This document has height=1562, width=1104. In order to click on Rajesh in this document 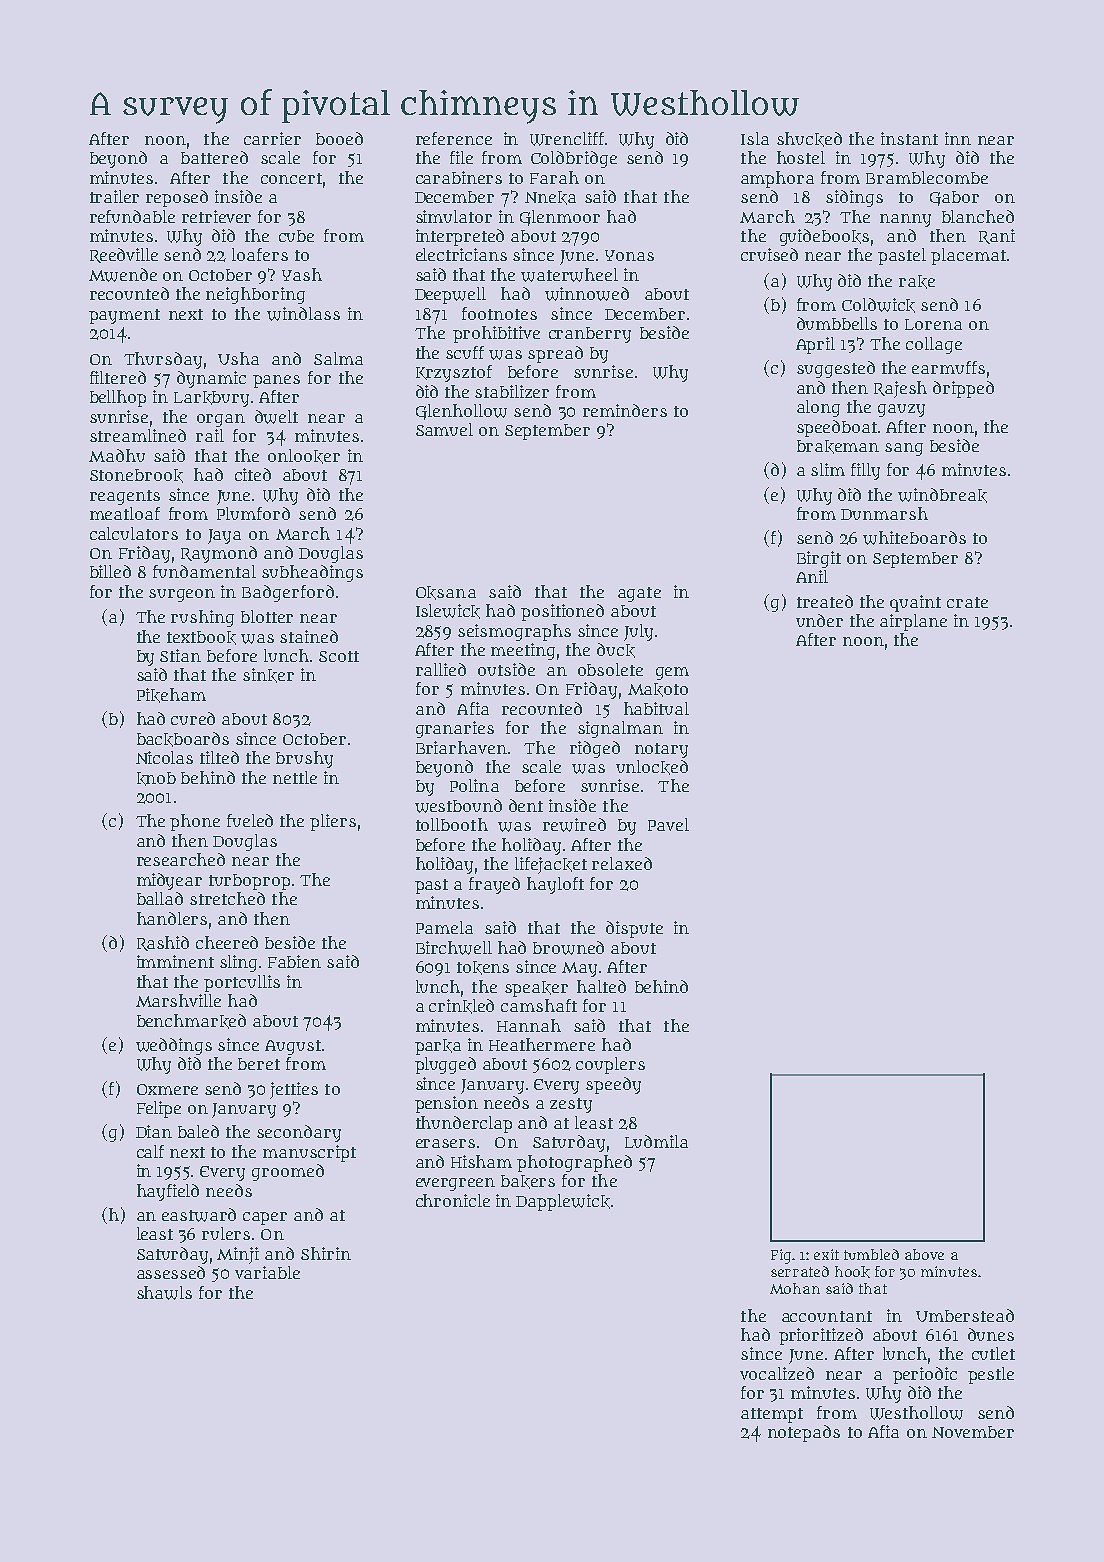, I will do `click(900, 389)`.
